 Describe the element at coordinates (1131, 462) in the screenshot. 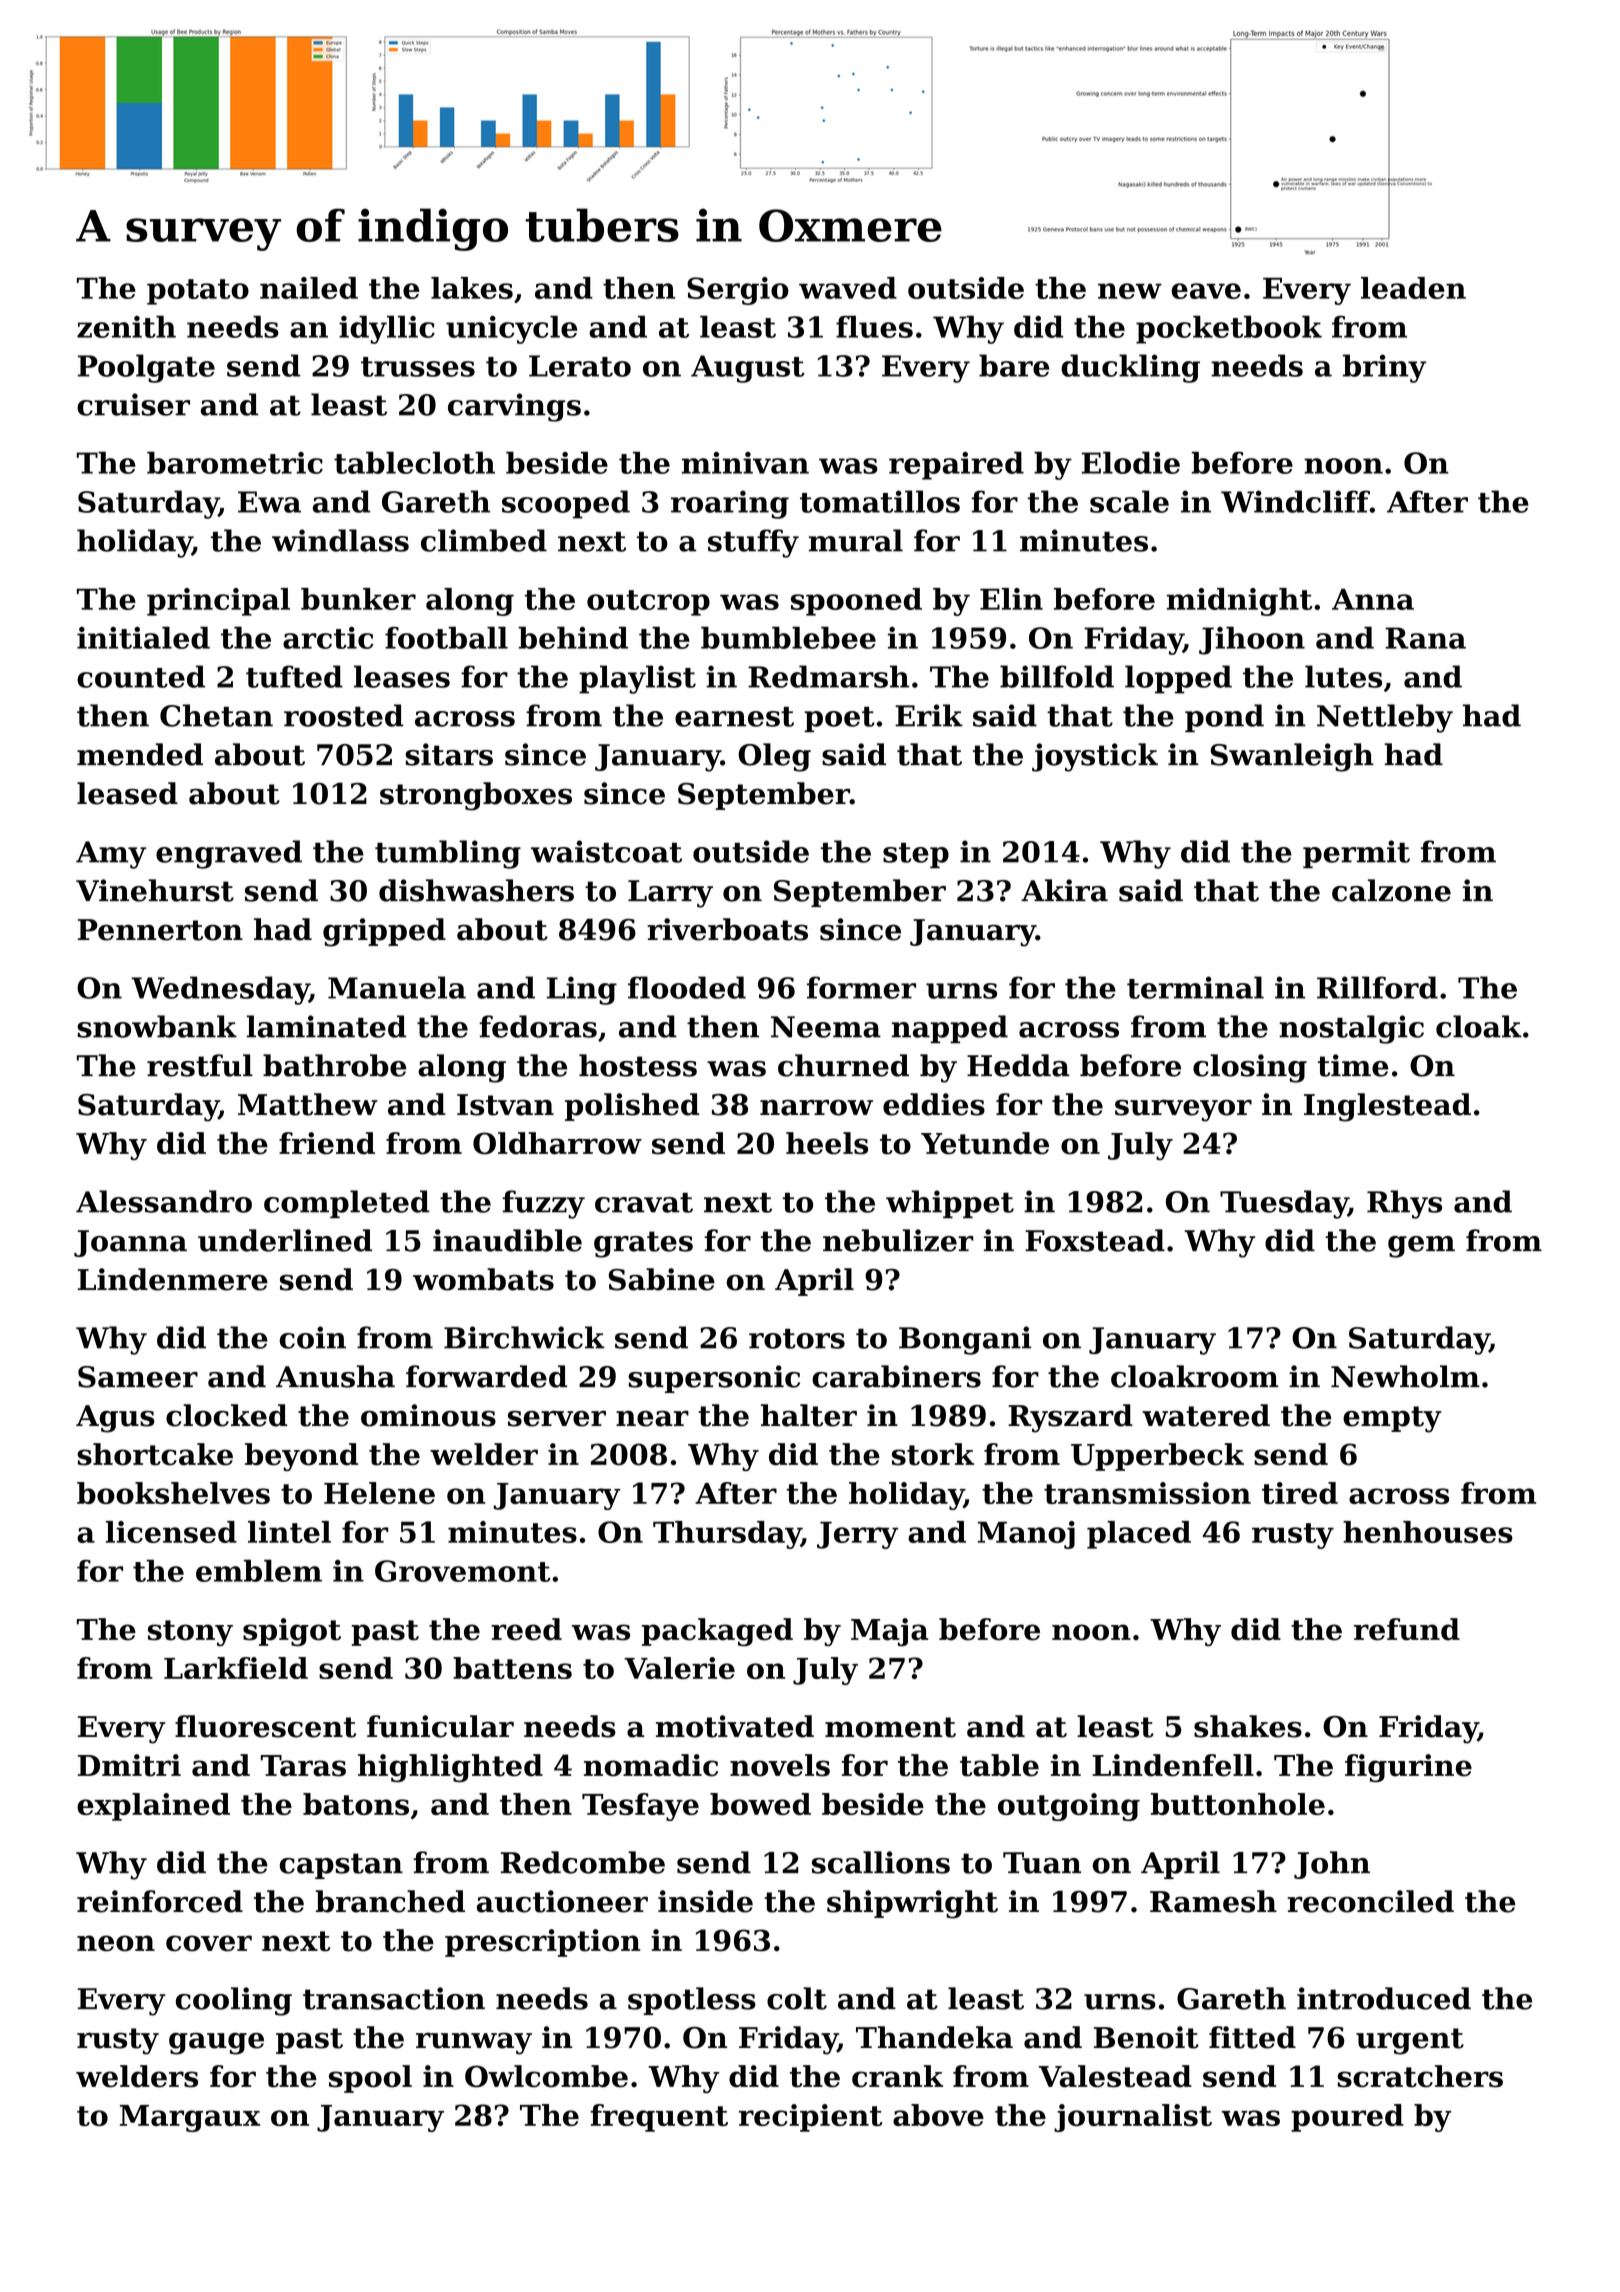

I see `Elodie` at that location.
